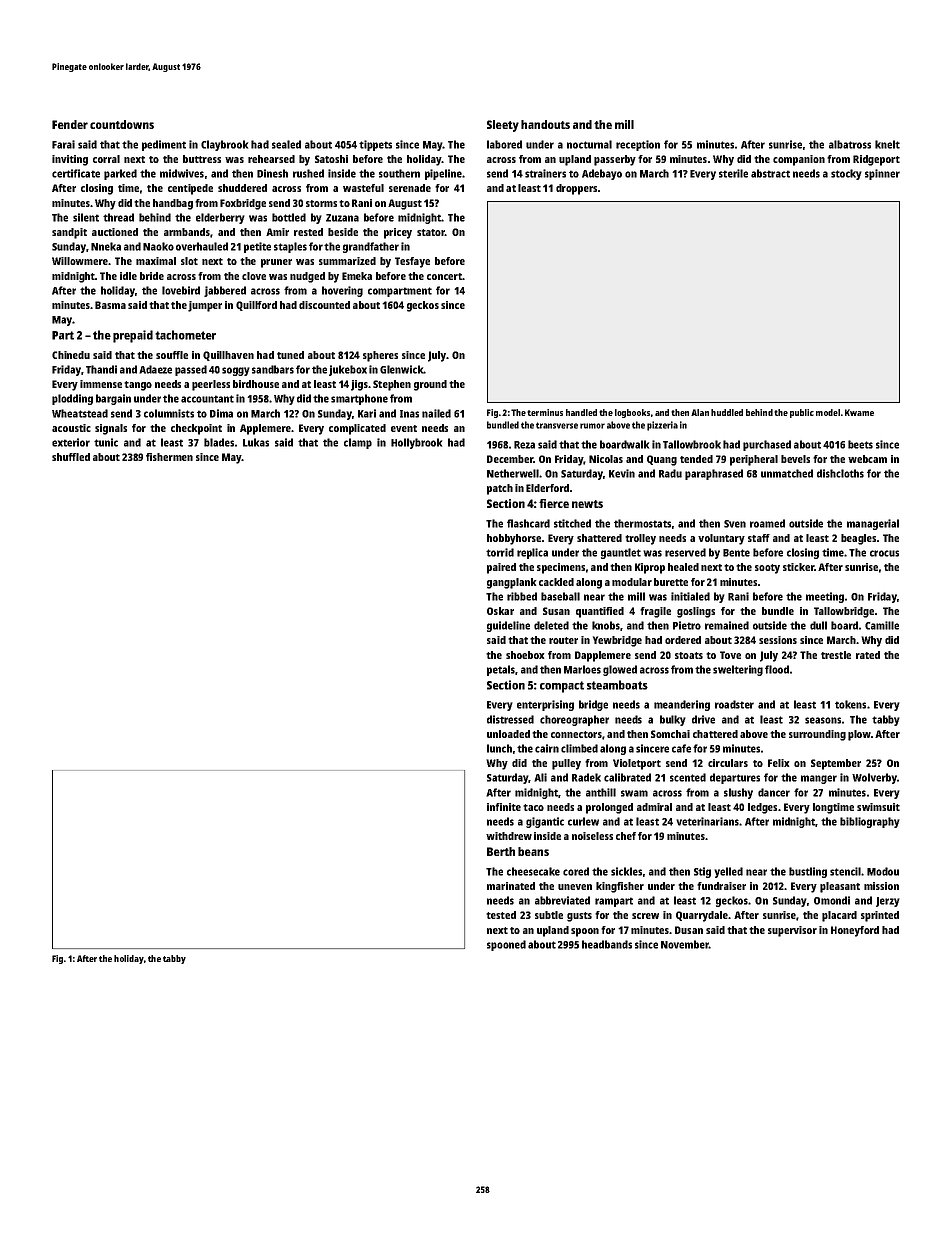 The width and height of the screenshot is (952, 1233). Describe the element at coordinates (71, 457) in the screenshot. I see `shuffled` at that location.
